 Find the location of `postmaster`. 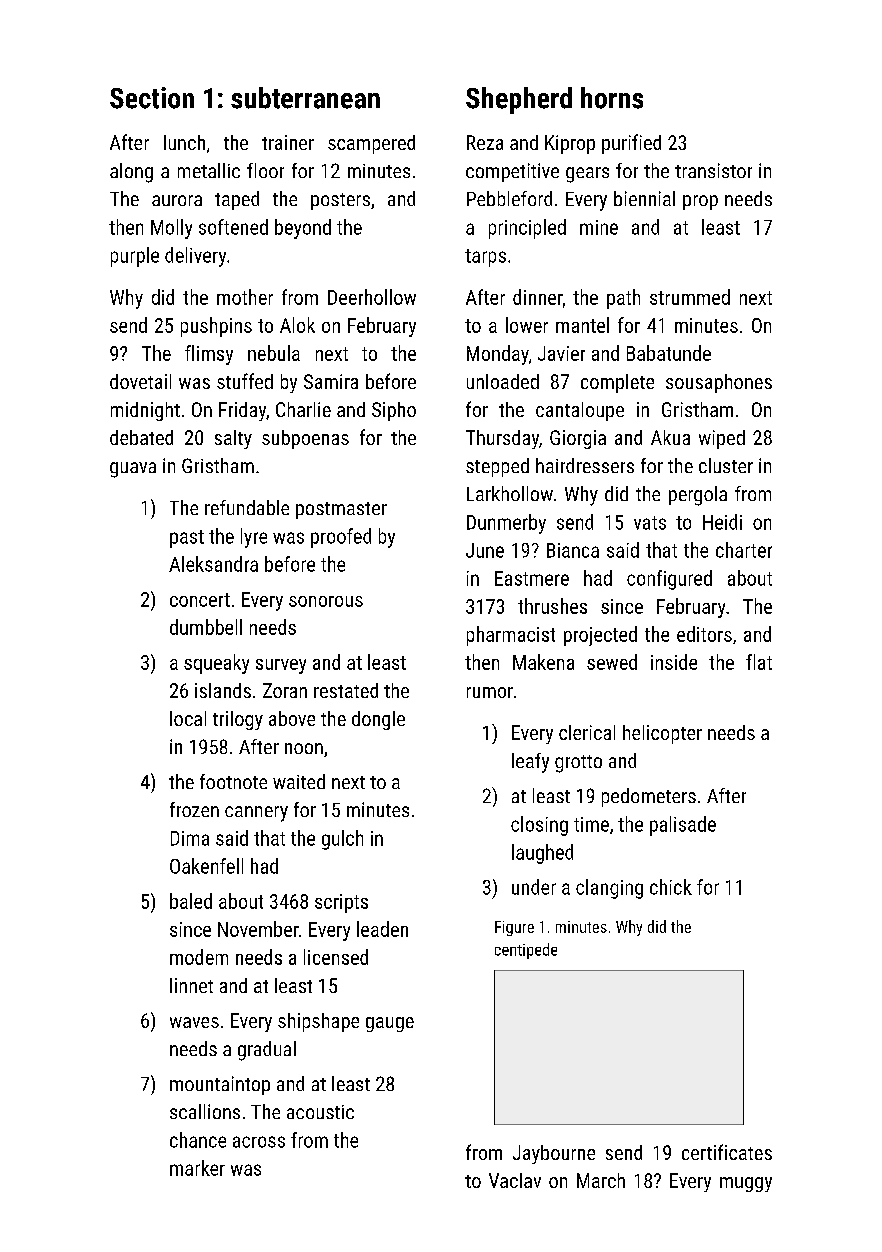

postmaster is located at coordinates (341, 510).
